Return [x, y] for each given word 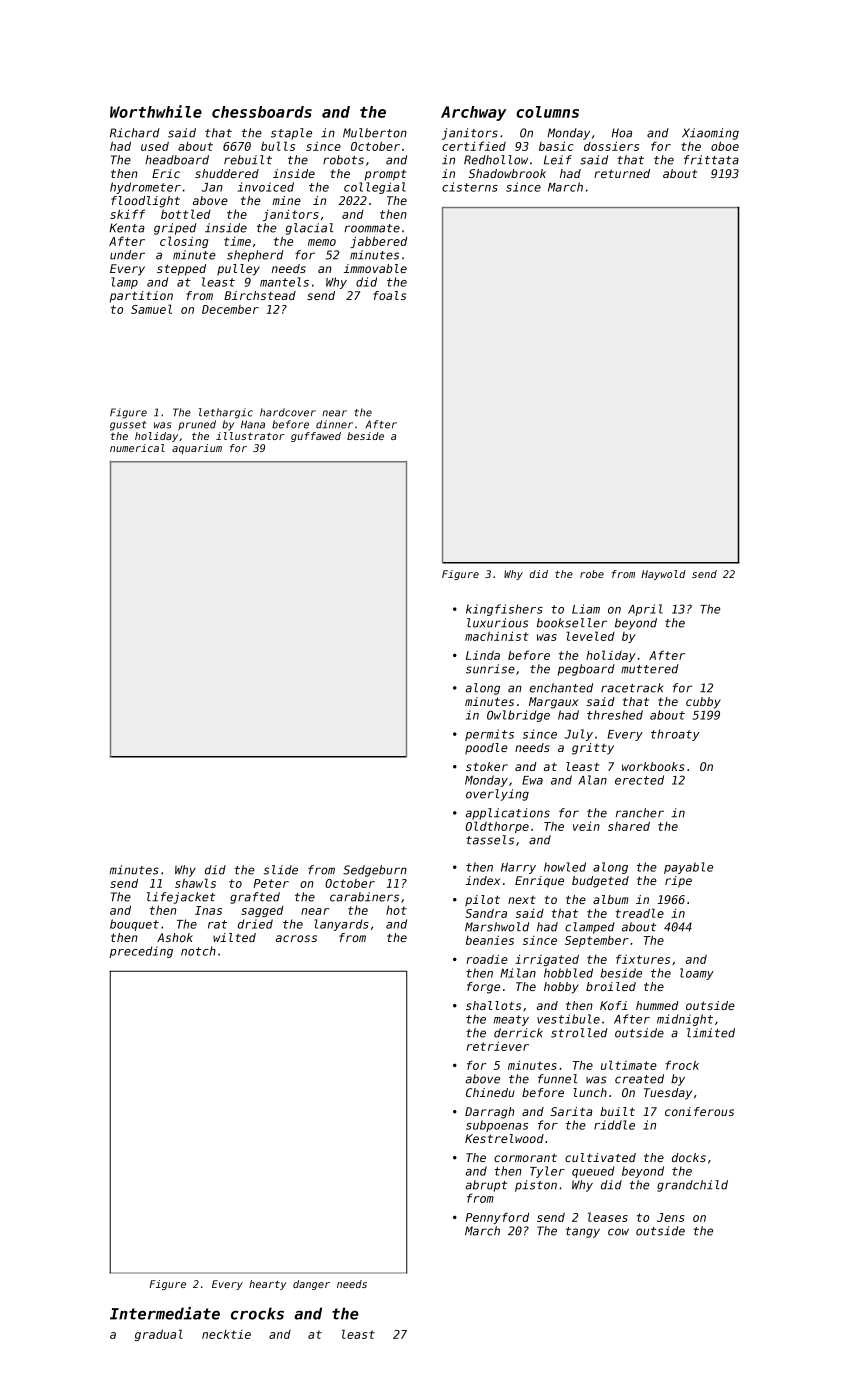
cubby [703, 703]
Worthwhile [156, 111]
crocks [257, 1313]
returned [622, 173]
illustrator [250, 436]
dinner [334, 424]
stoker [487, 766]
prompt [385, 175]
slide [281, 870]
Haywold [663, 575]
